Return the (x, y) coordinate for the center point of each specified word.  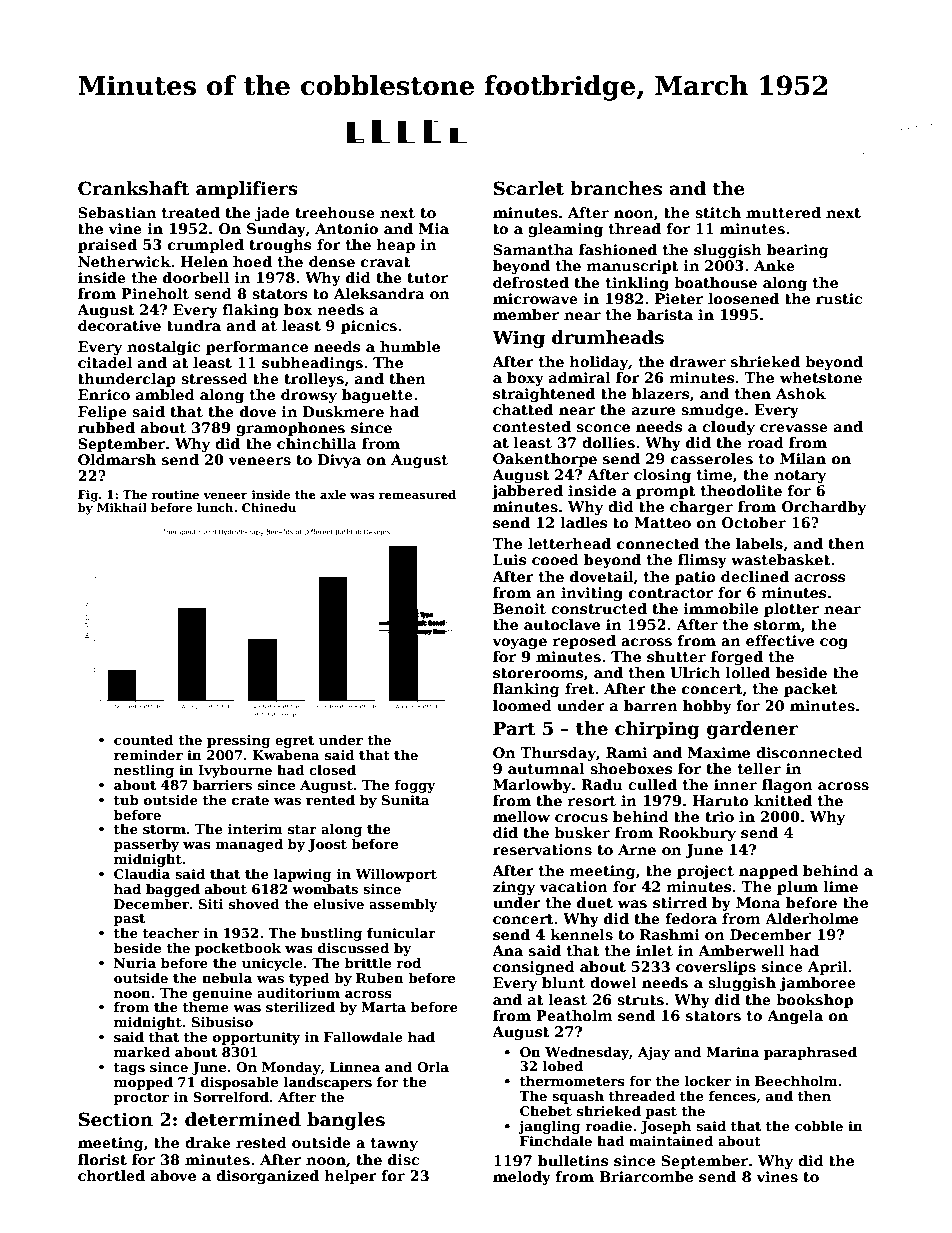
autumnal (546, 768)
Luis (509, 559)
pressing (239, 741)
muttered (783, 212)
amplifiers (247, 190)
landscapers (328, 1083)
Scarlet (529, 188)
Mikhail (122, 507)
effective (780, 640)
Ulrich (695, 672)
